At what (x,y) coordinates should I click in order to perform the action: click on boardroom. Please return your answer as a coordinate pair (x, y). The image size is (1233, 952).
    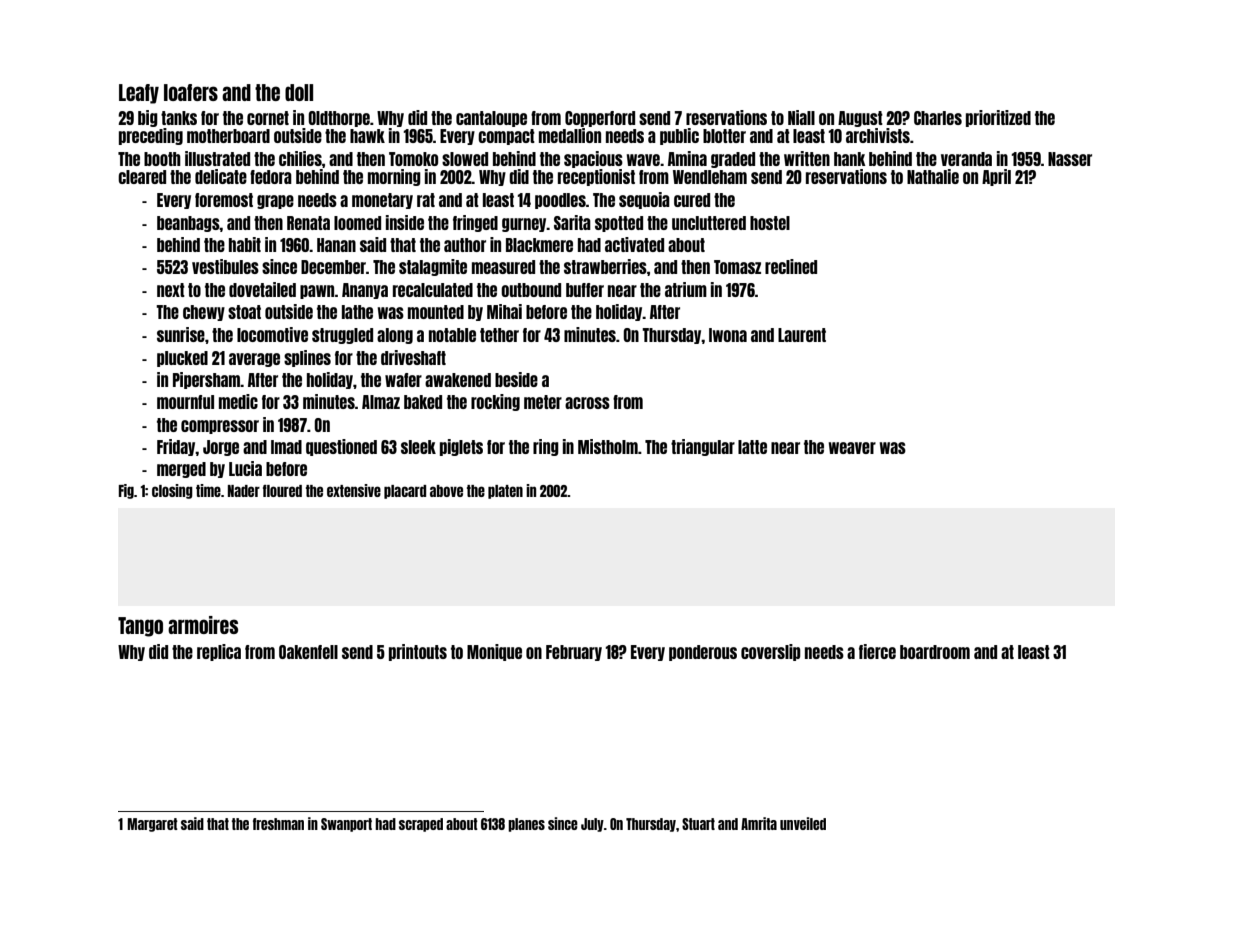
    Looking at the image, I should click on (935, 652).
